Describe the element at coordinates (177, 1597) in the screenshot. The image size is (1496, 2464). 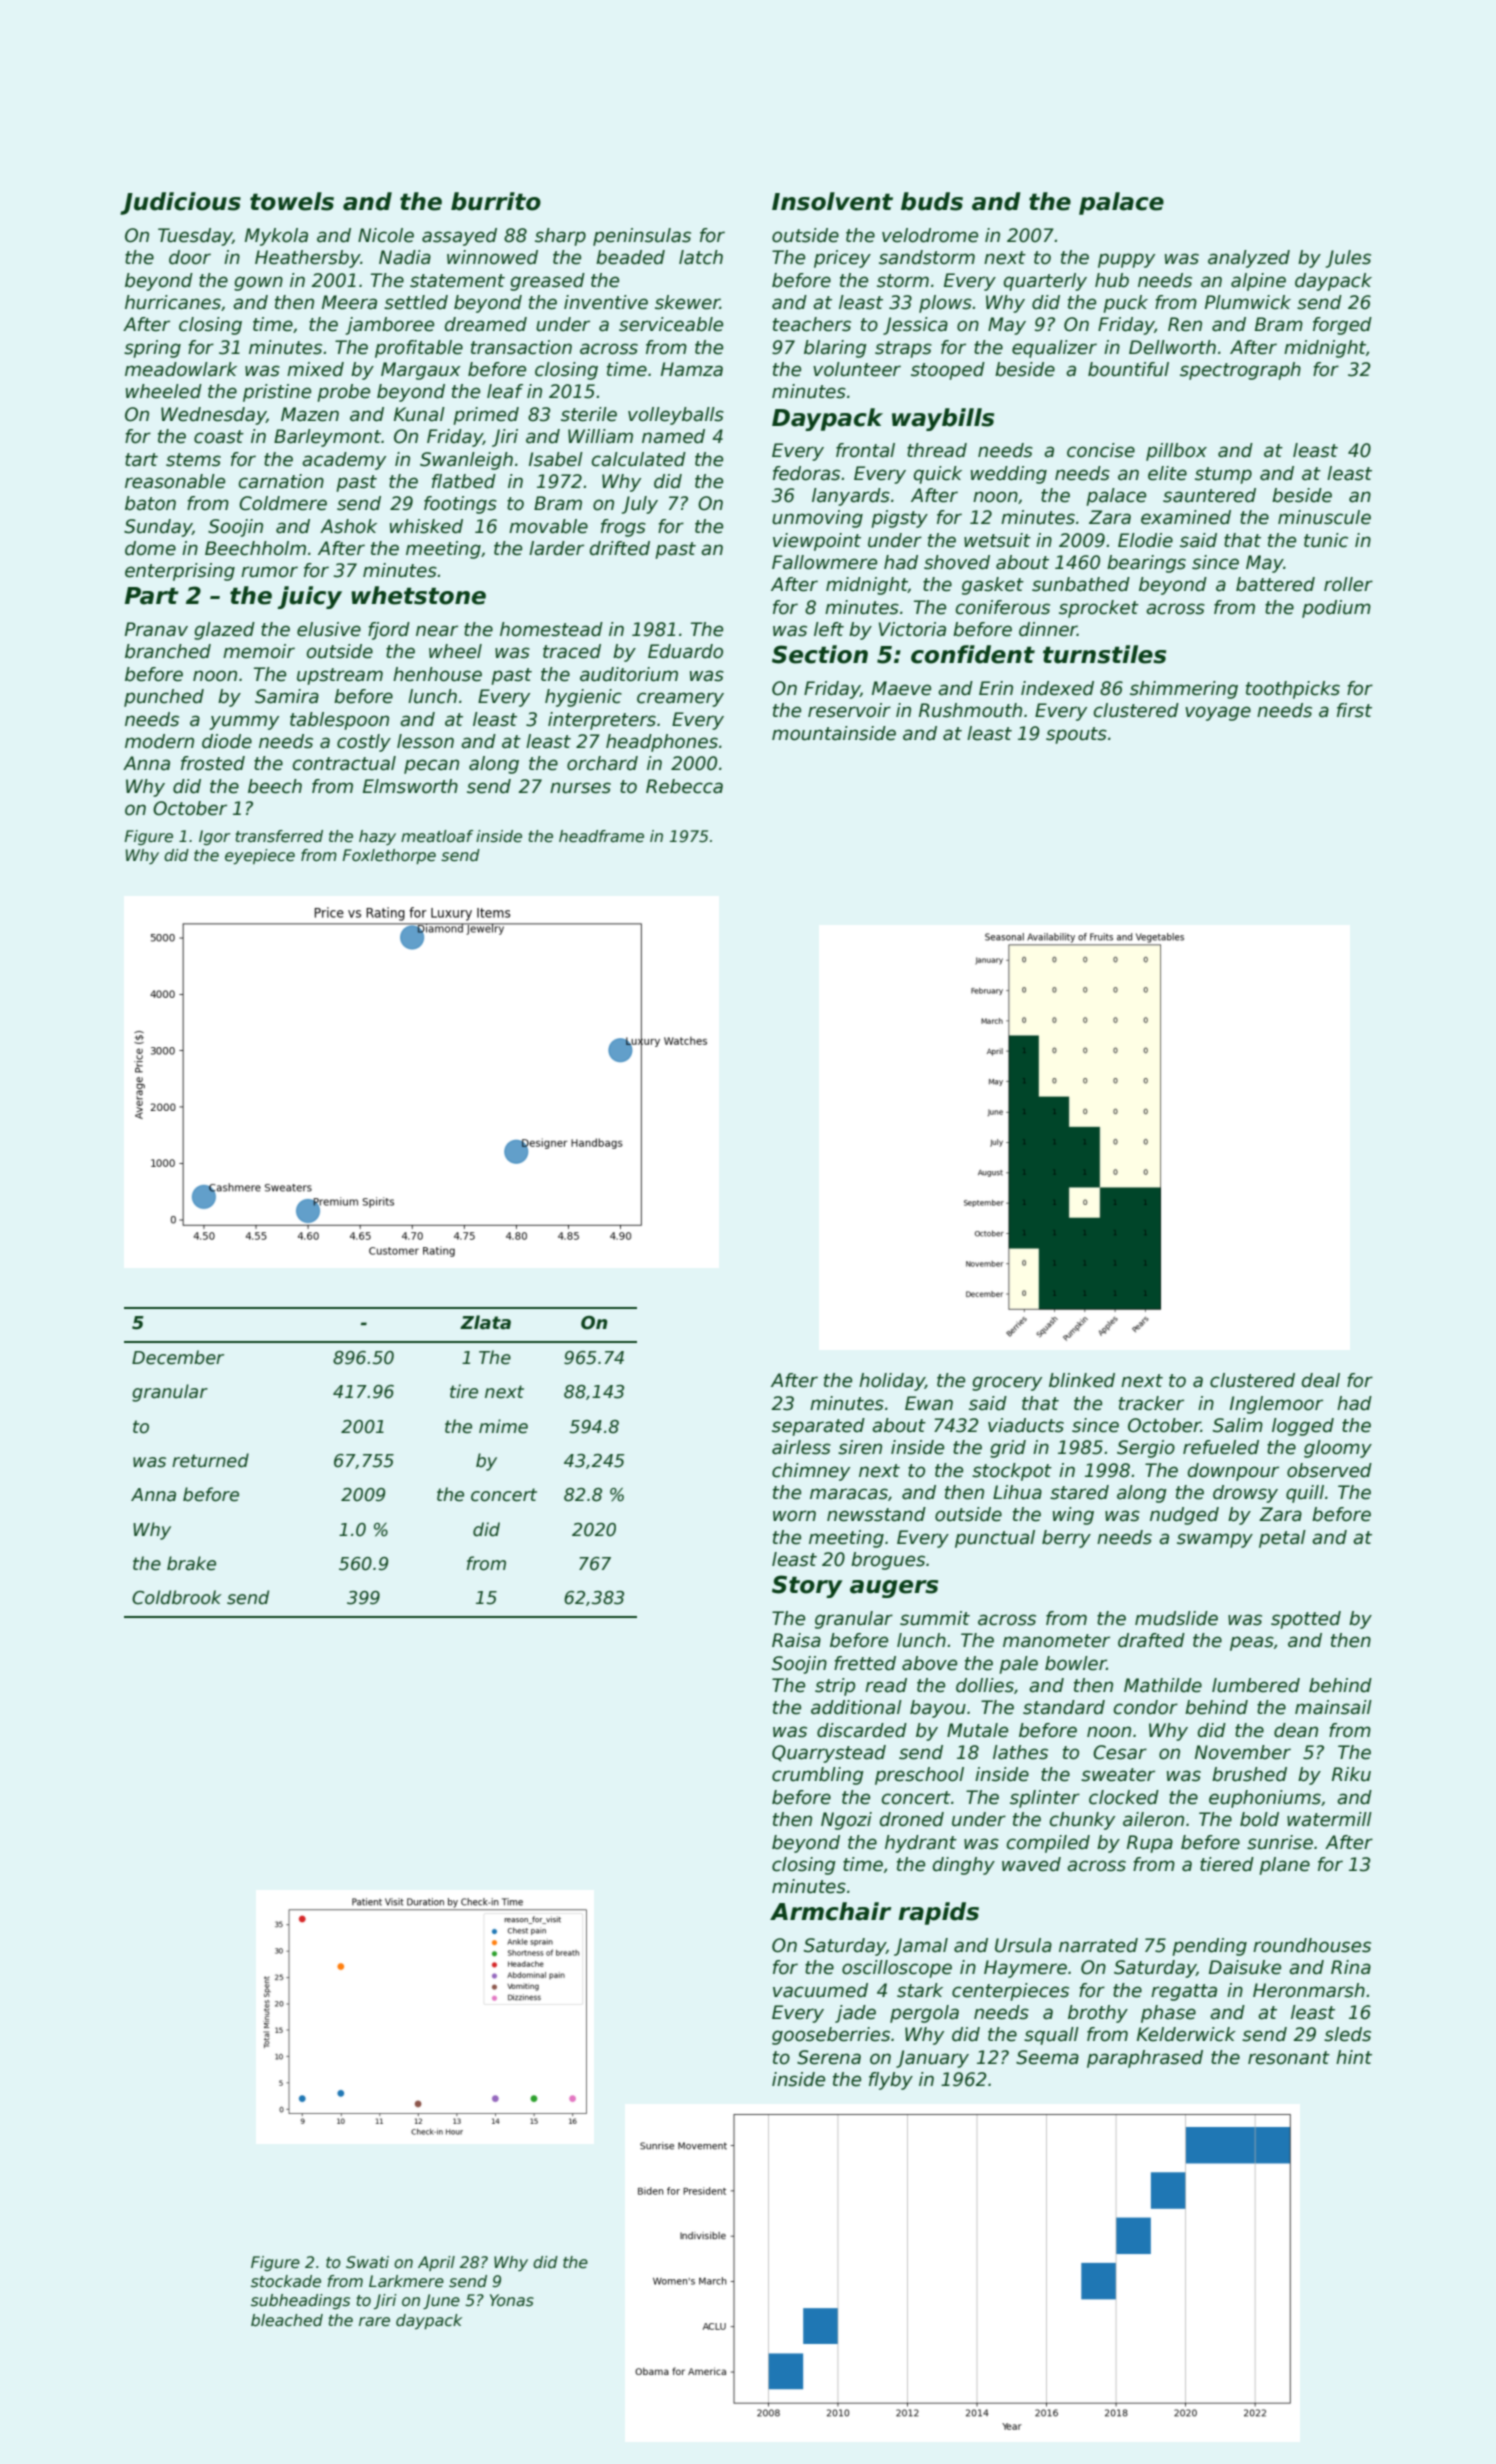
I see `Coldbrook` at that location.
